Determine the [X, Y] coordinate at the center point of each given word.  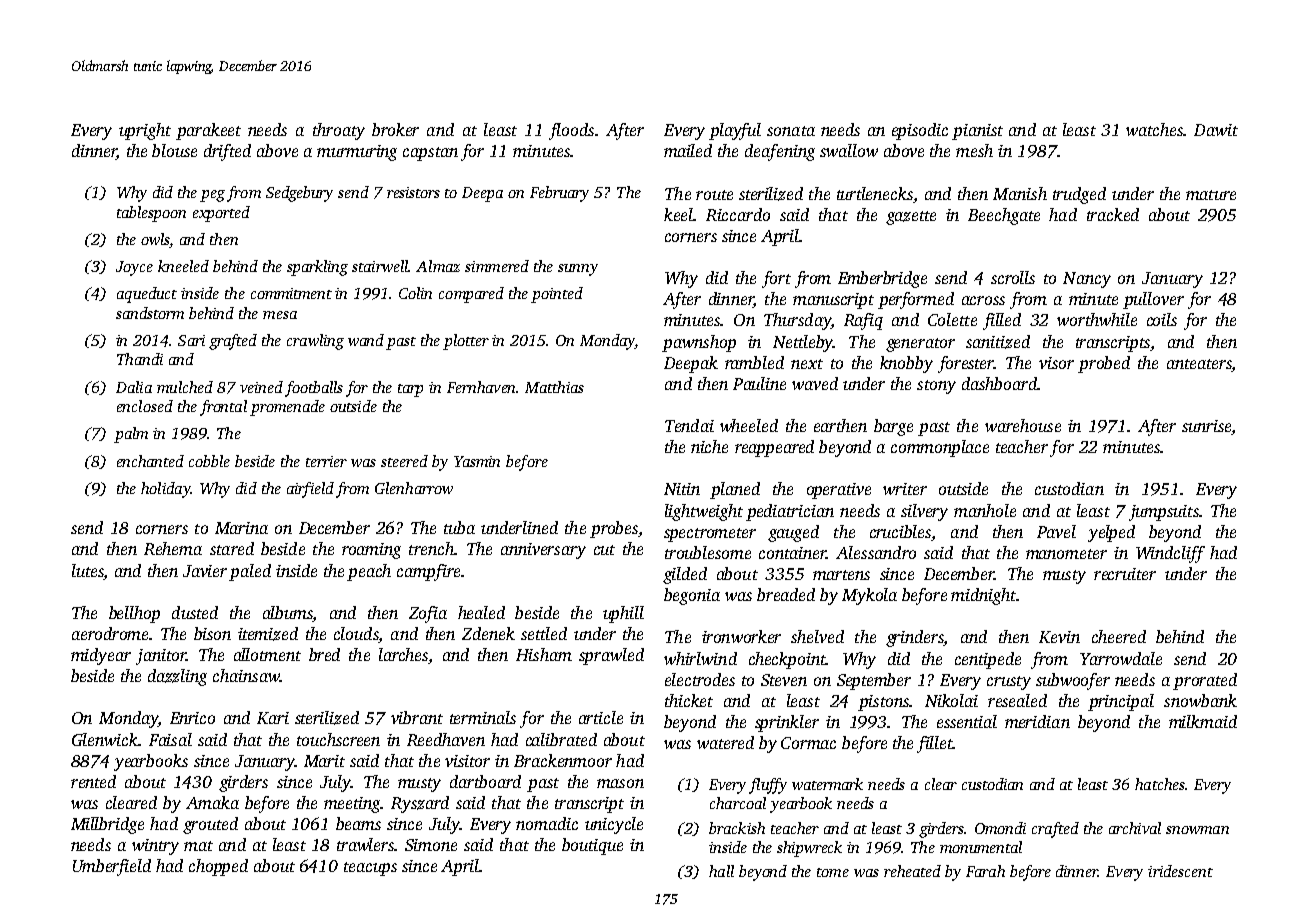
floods [571, 131]
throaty [339, 131]
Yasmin [477, 461]
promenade [287, 408]
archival [1135, 828]
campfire [428, 572]
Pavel [1056, 531]
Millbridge [107, 825]
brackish [737, 828]
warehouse [1023, 425]
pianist [977, 132]
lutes [87, 570]
